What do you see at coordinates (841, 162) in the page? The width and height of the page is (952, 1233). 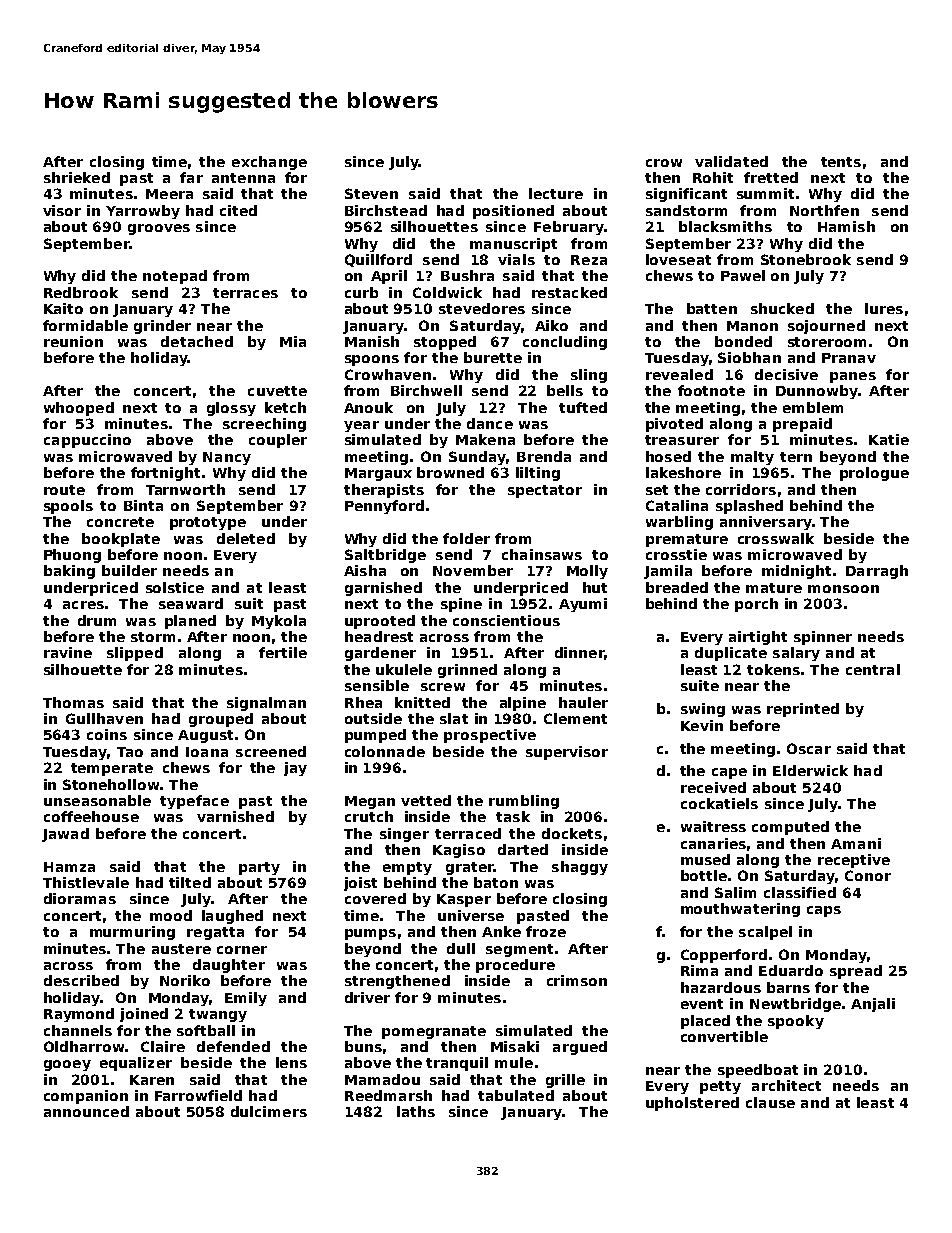 I see `tents` at bounding box center [841, 162].
